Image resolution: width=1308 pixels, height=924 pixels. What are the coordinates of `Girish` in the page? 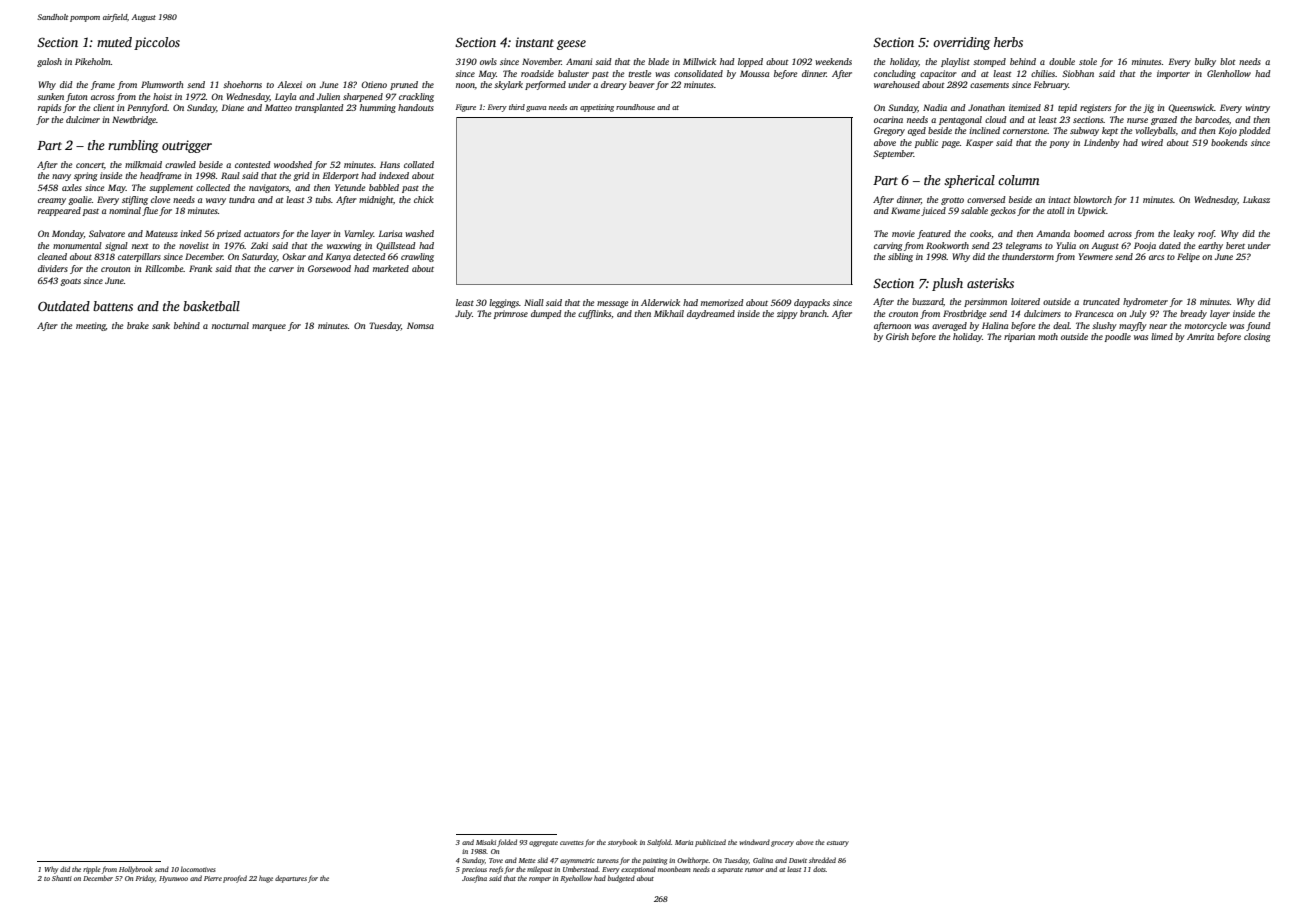 It's located at (897, 336).
